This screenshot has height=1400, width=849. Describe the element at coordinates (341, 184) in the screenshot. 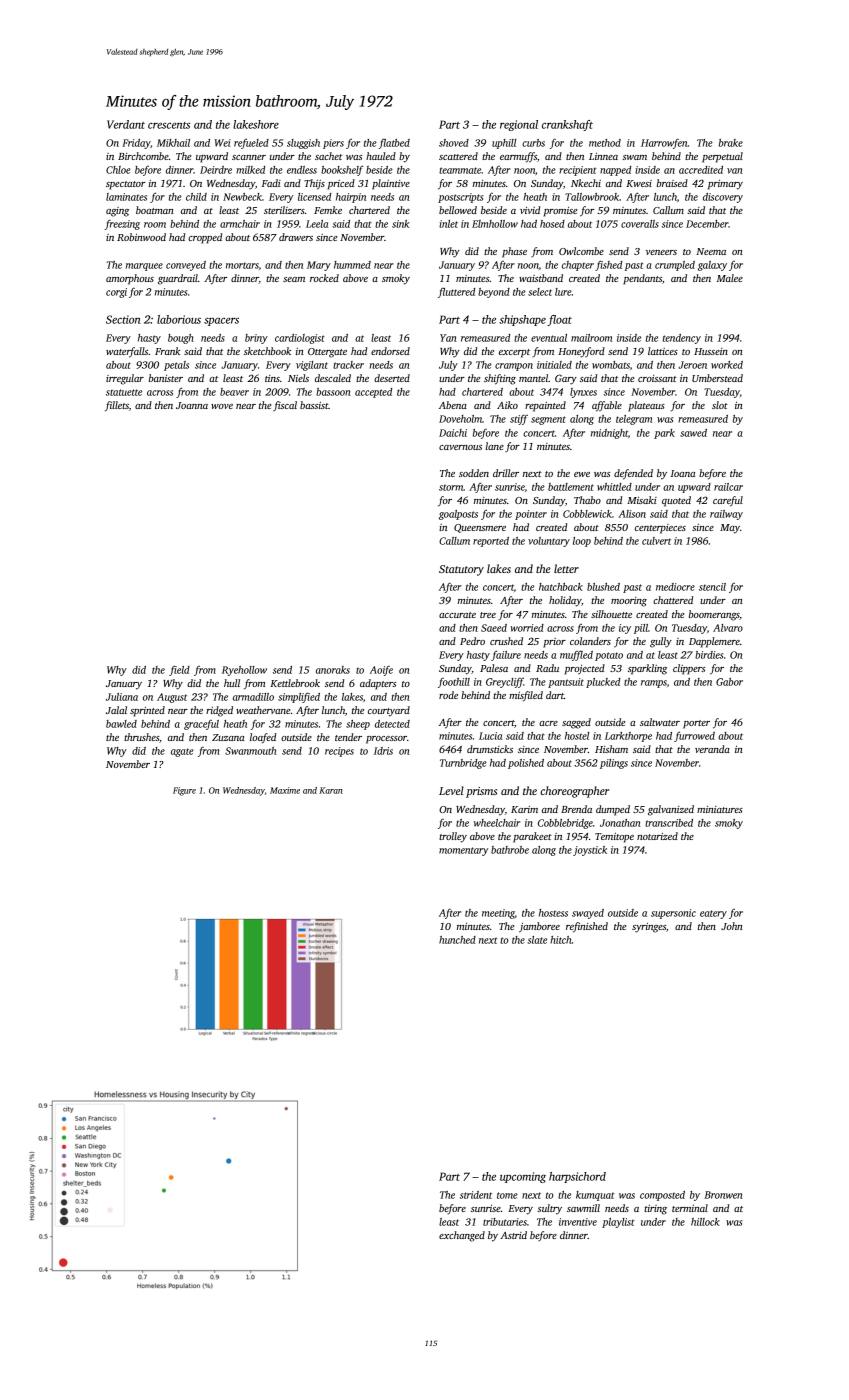

I see `priced` at that location.
